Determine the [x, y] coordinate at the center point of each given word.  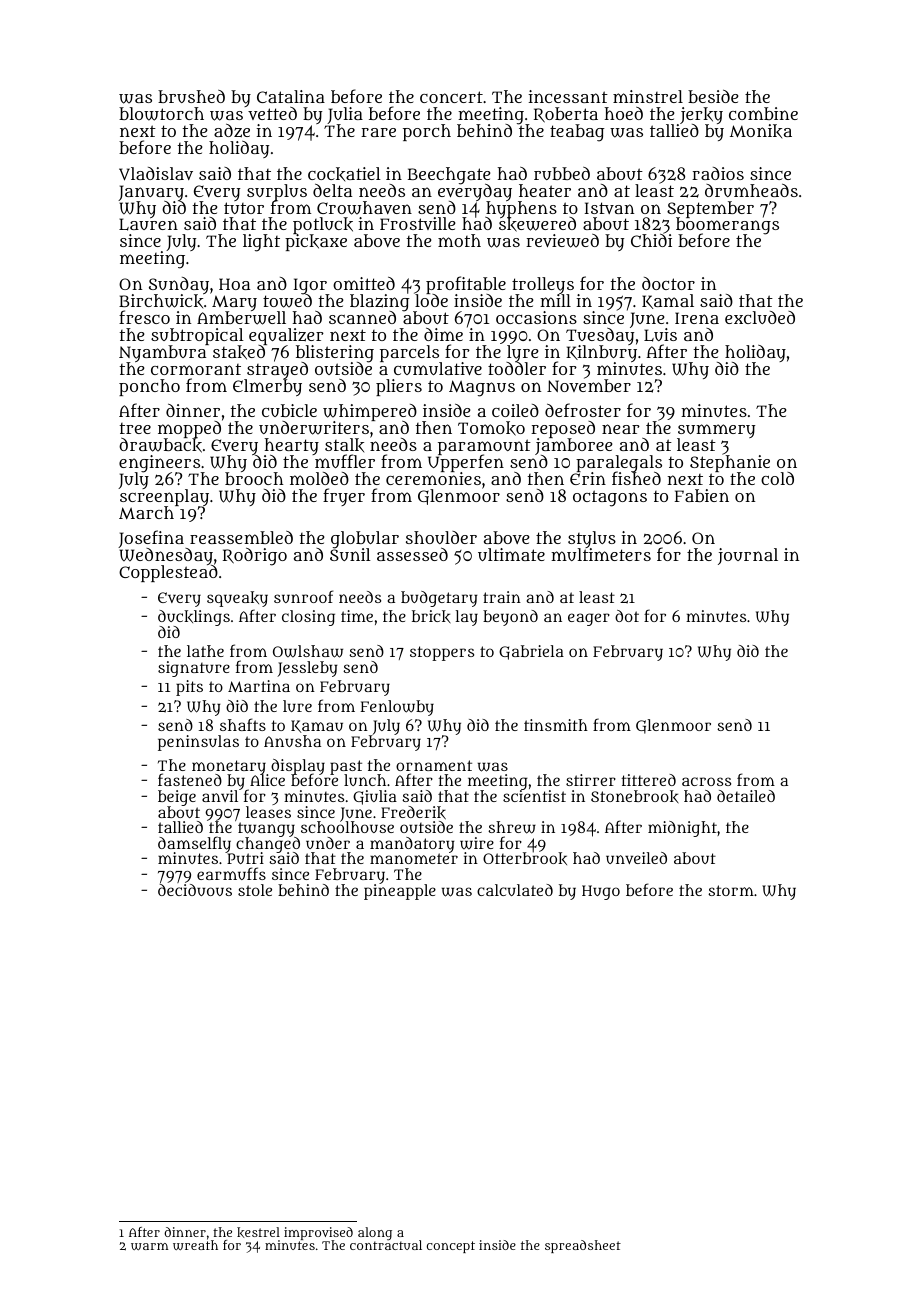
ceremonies [433, 478]
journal [748, 556]
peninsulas [198, 743]
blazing [380, 302]
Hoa [234, 284]
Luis [660, 335]
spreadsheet [583, 1246]
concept [451, 1247]
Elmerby [267, 387]
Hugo [601, 892]
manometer [414, 859]
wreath [195, 1245]
